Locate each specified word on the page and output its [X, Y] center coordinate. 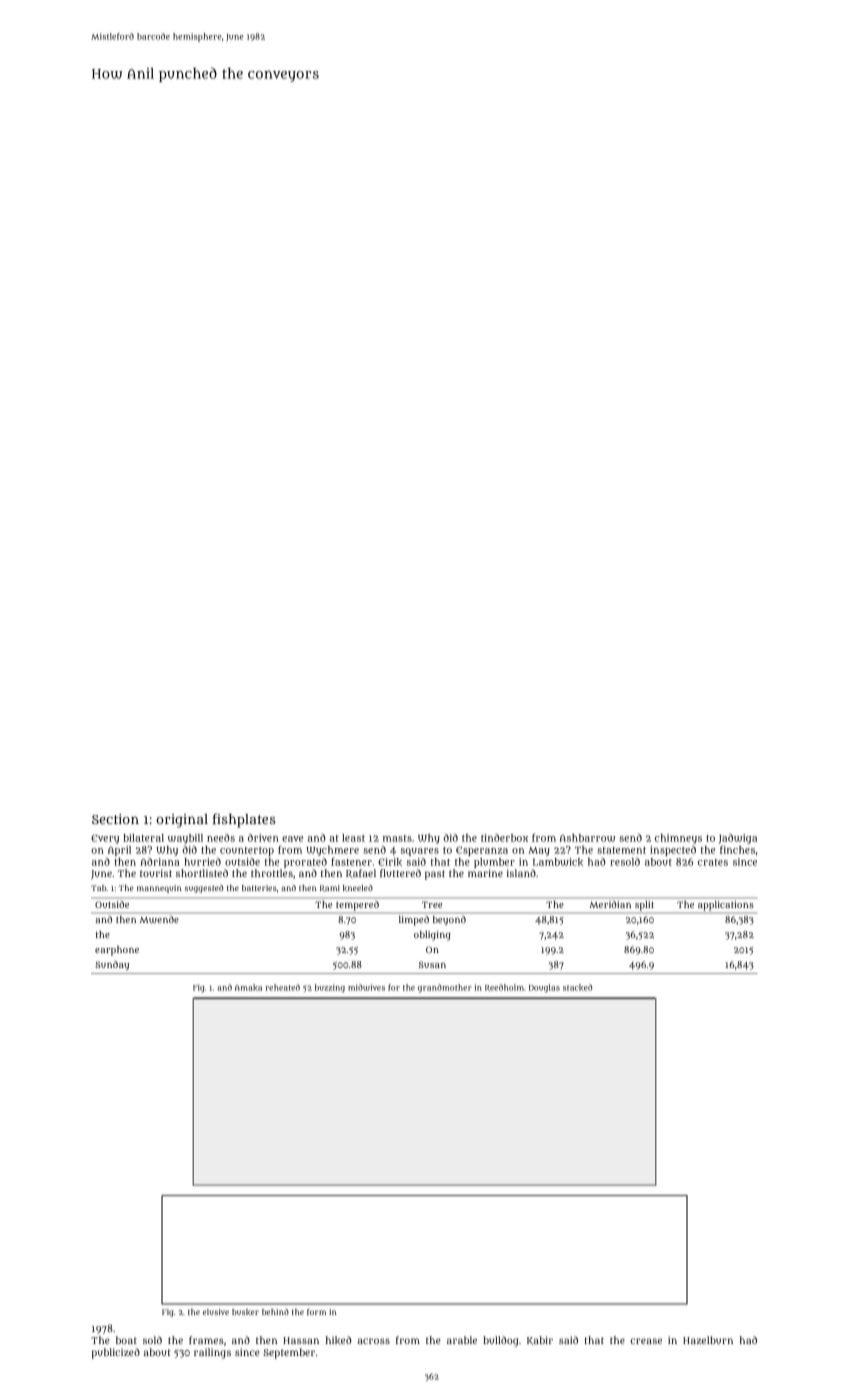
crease [646, 1341]
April [119, 851]
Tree [432, 904]
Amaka [248, 987]
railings [212, 1353]
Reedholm [504, 987]
